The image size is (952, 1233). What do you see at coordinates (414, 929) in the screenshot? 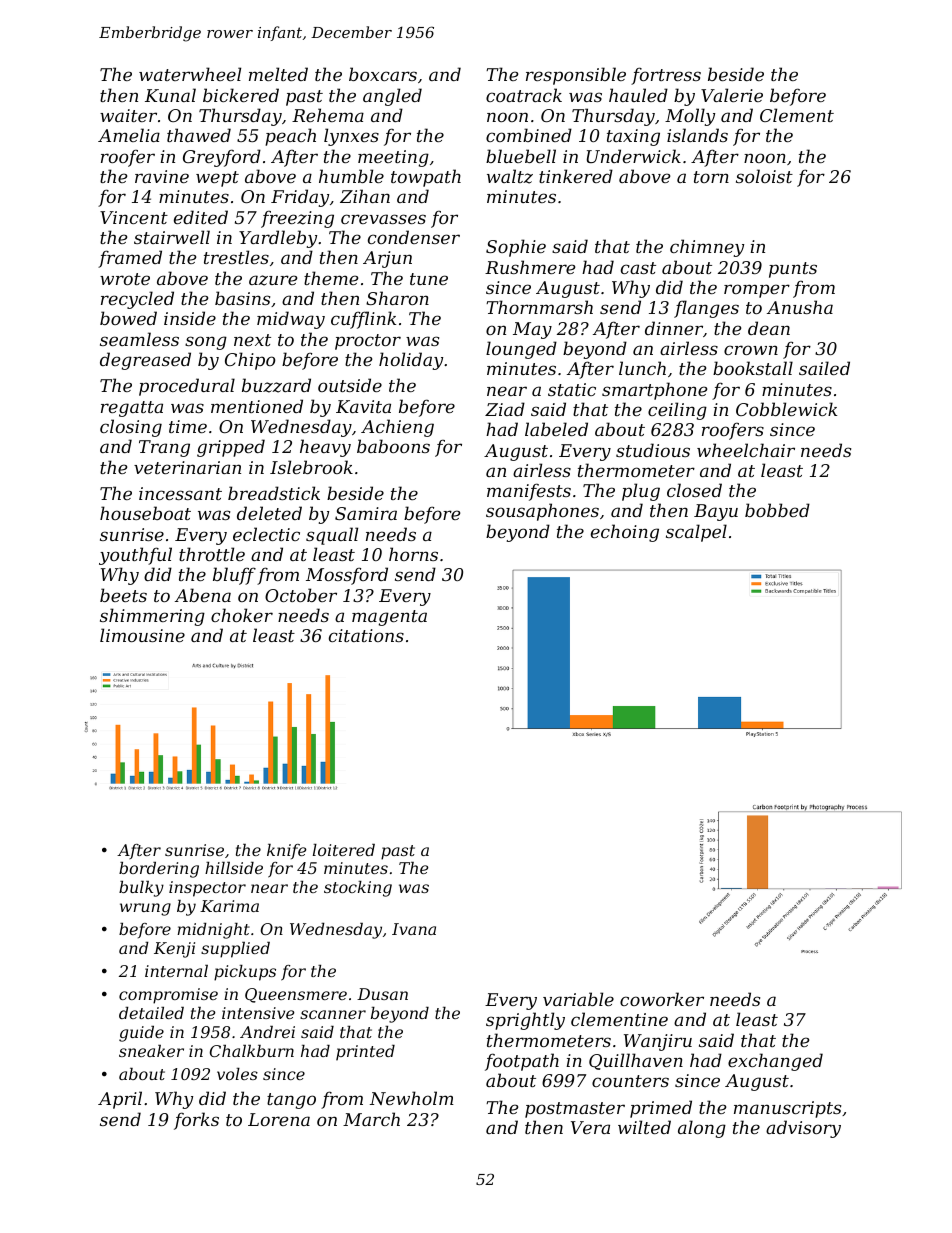
I see `Ivana` at bounding box center [414, 929].
